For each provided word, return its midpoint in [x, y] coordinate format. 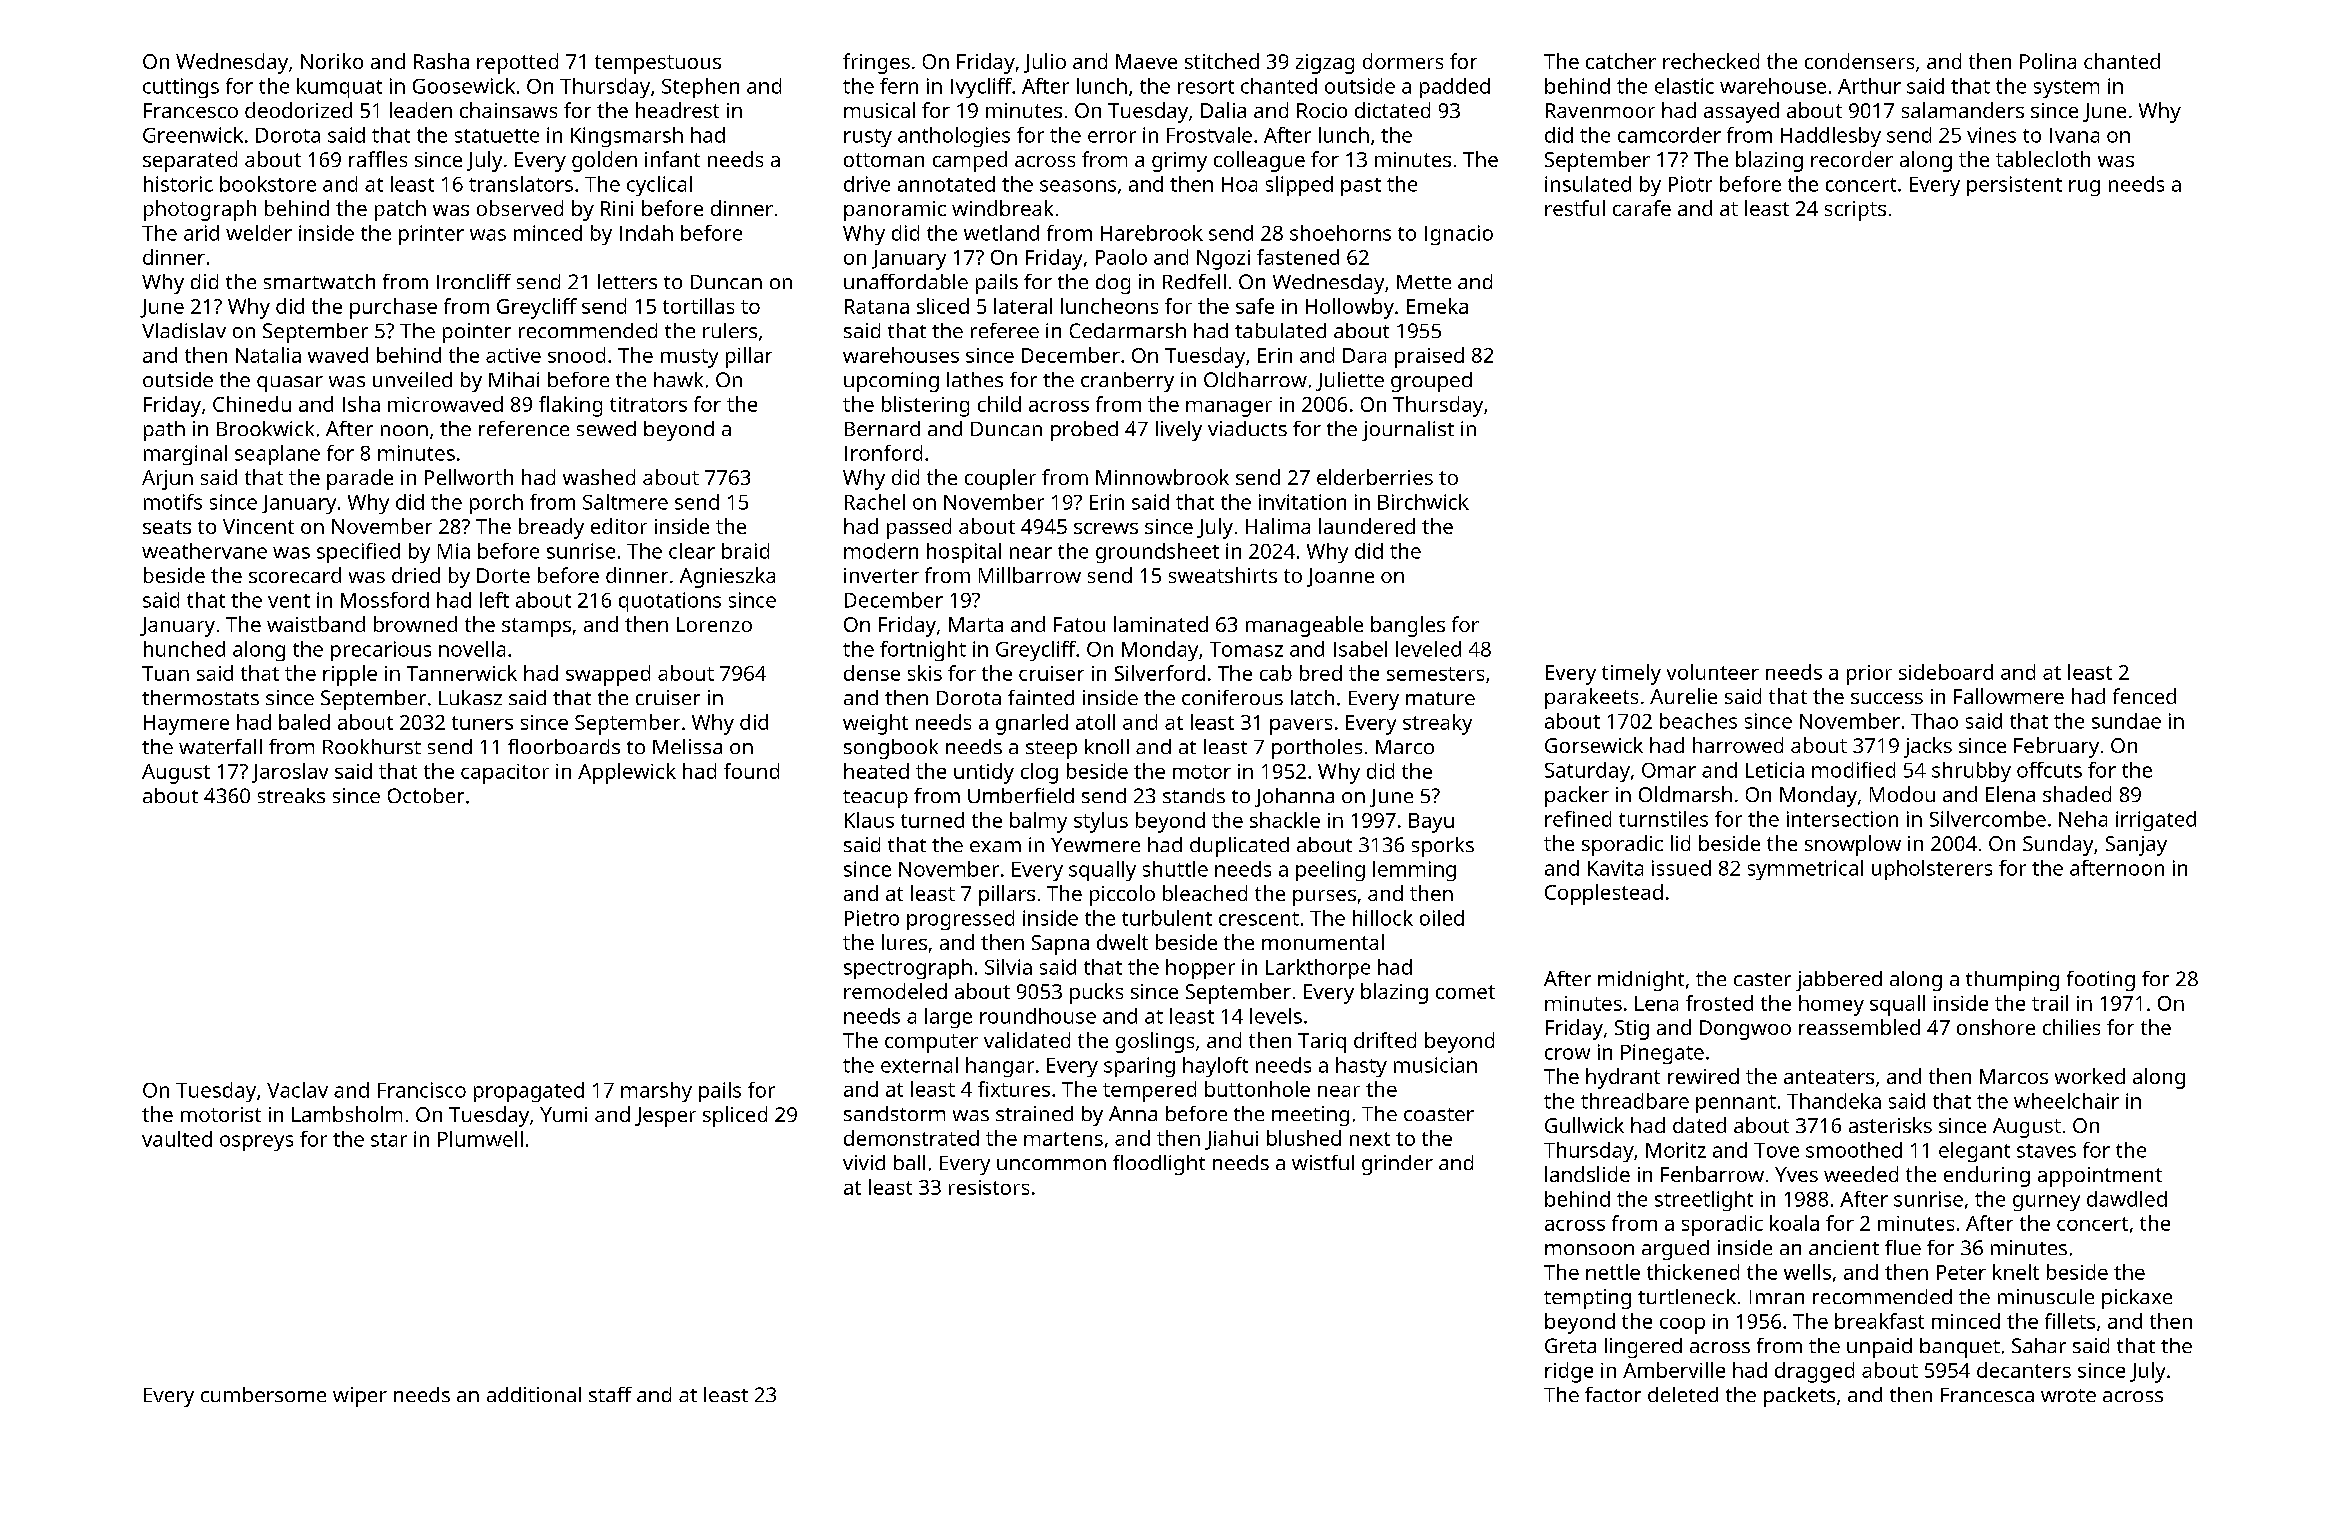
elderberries [1375, 477]
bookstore [268, 184]
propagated [529, 1092]
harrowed [1738, 745]
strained [1034, 1113]
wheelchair [2066, 1101]
